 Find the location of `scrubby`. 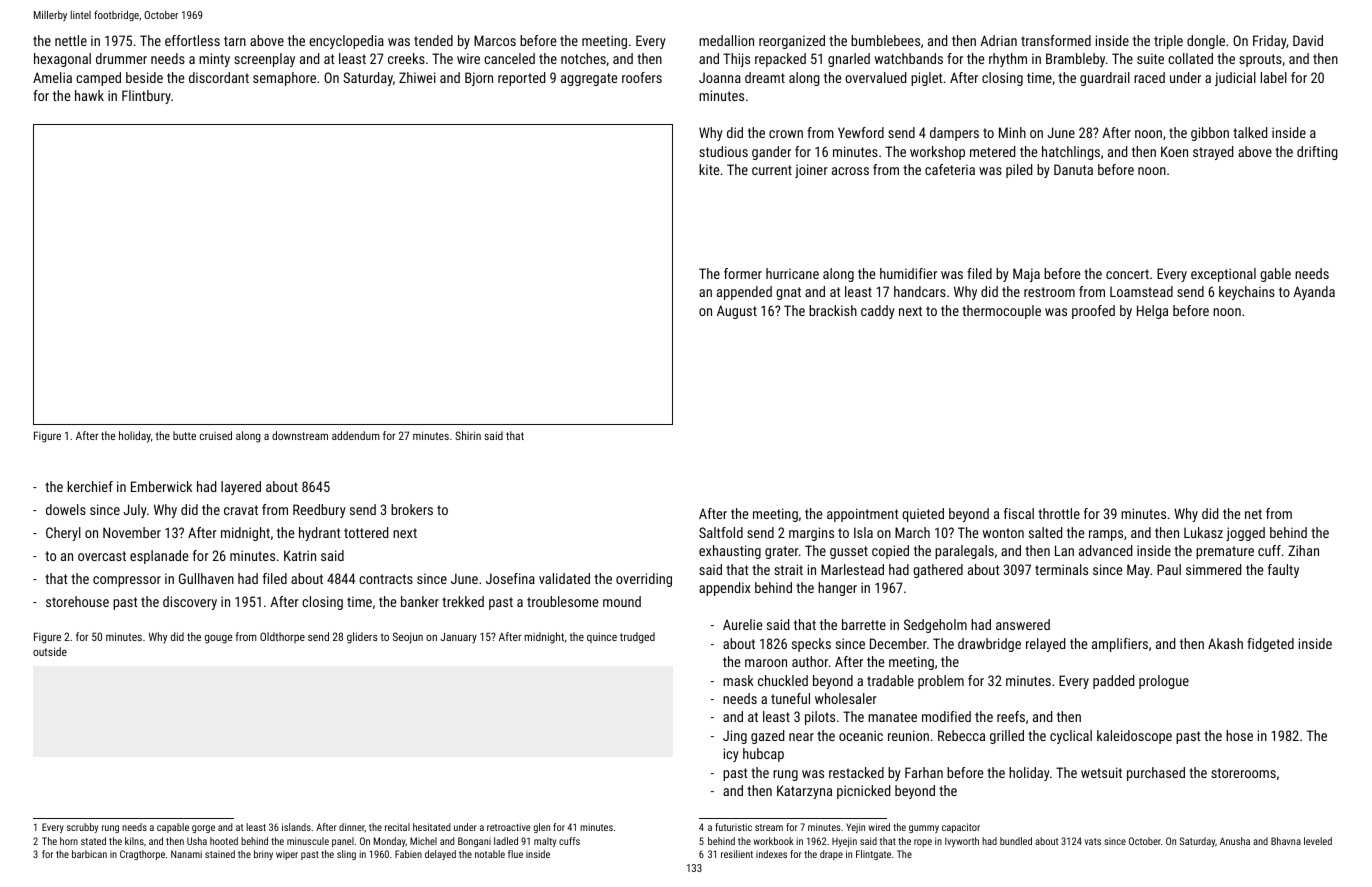

scrubby is located at coordinates (82, 828).
